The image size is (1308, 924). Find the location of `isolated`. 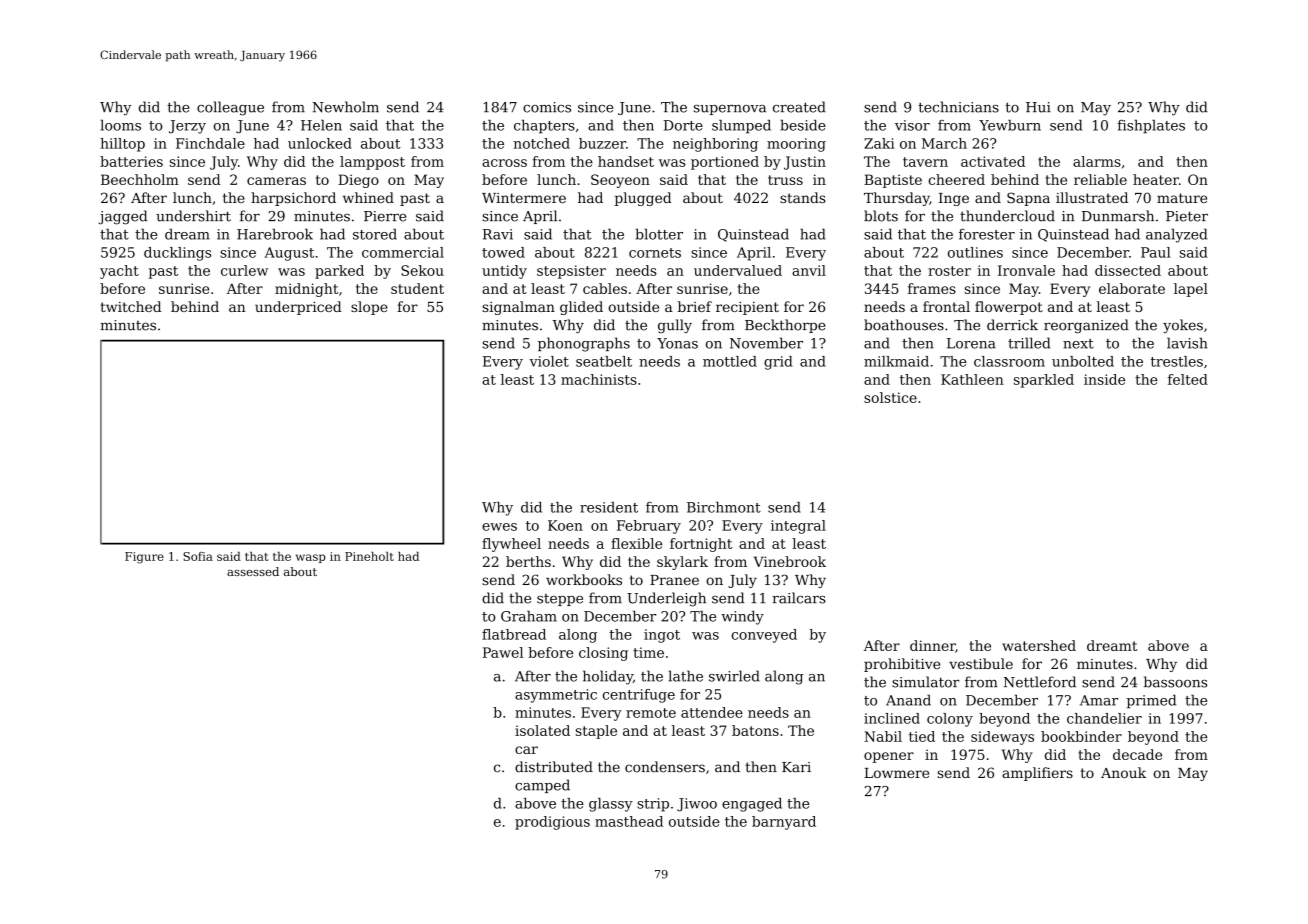

isolated is located at coordinates (542, 730).
